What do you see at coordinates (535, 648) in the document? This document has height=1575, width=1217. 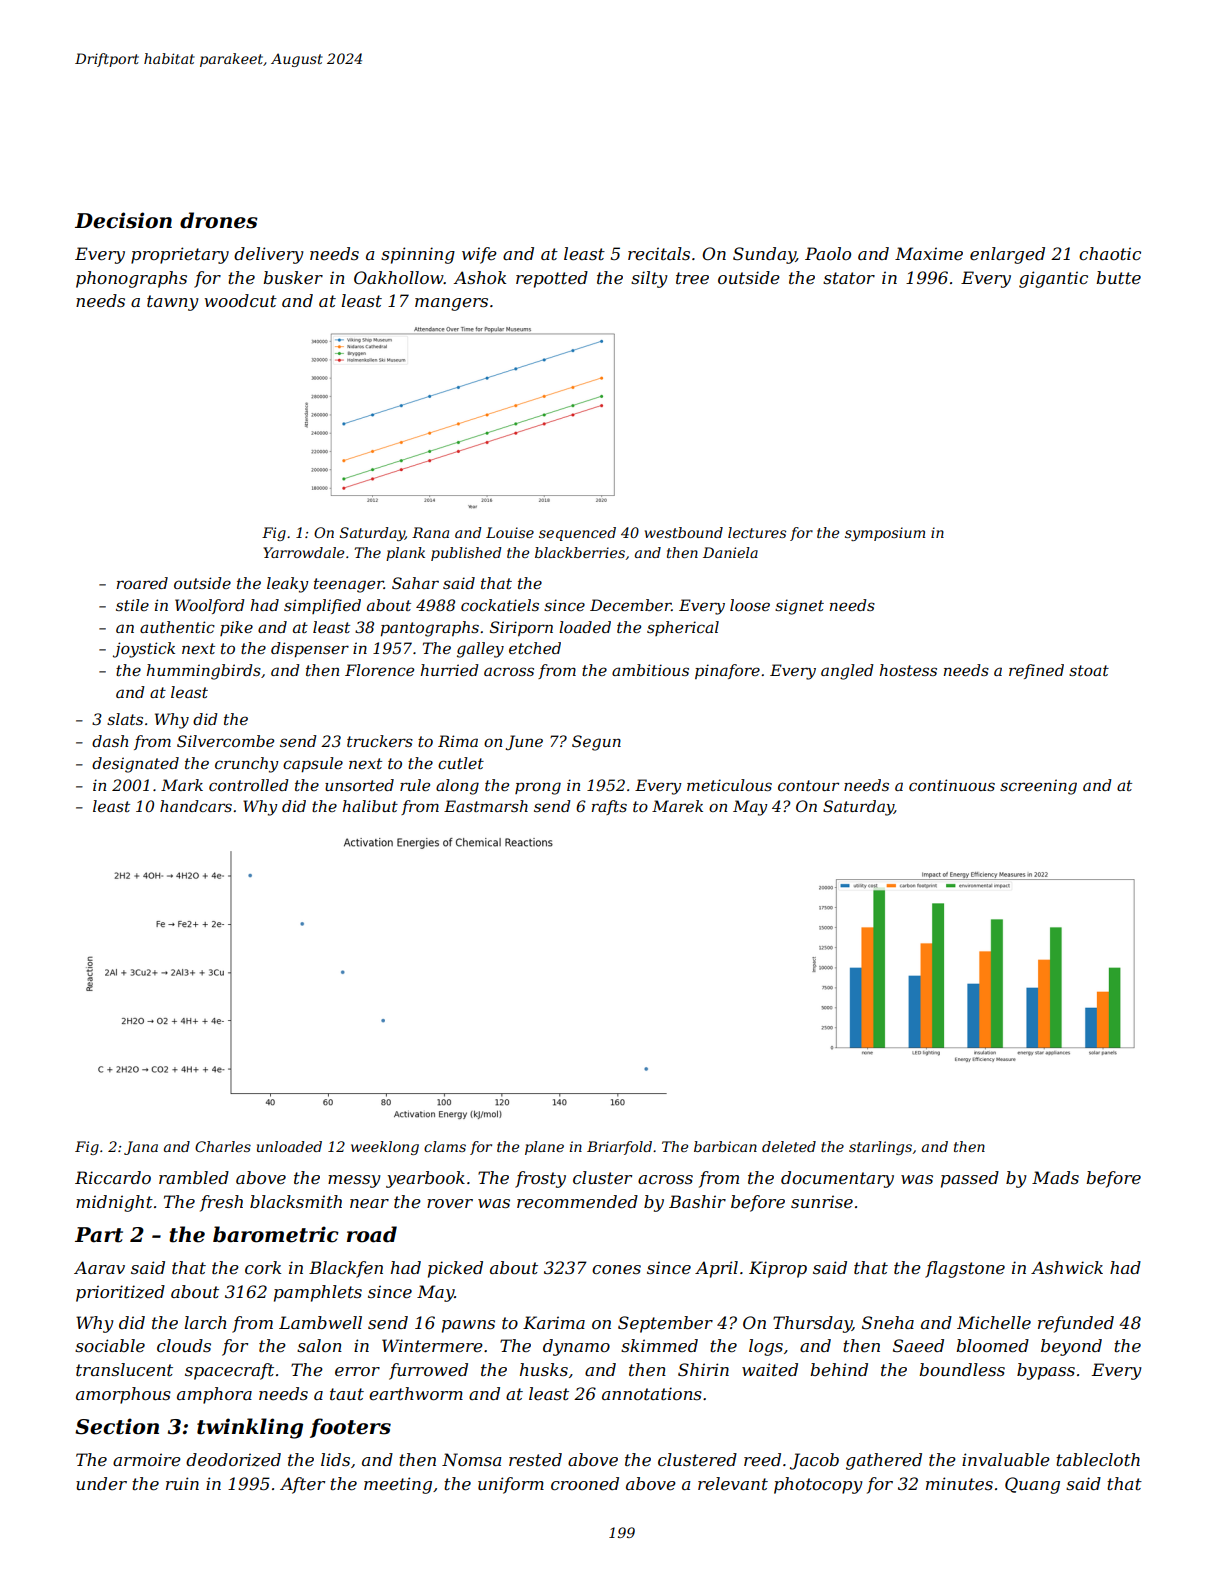 I see `etched` at bounding box center [535, 648].
